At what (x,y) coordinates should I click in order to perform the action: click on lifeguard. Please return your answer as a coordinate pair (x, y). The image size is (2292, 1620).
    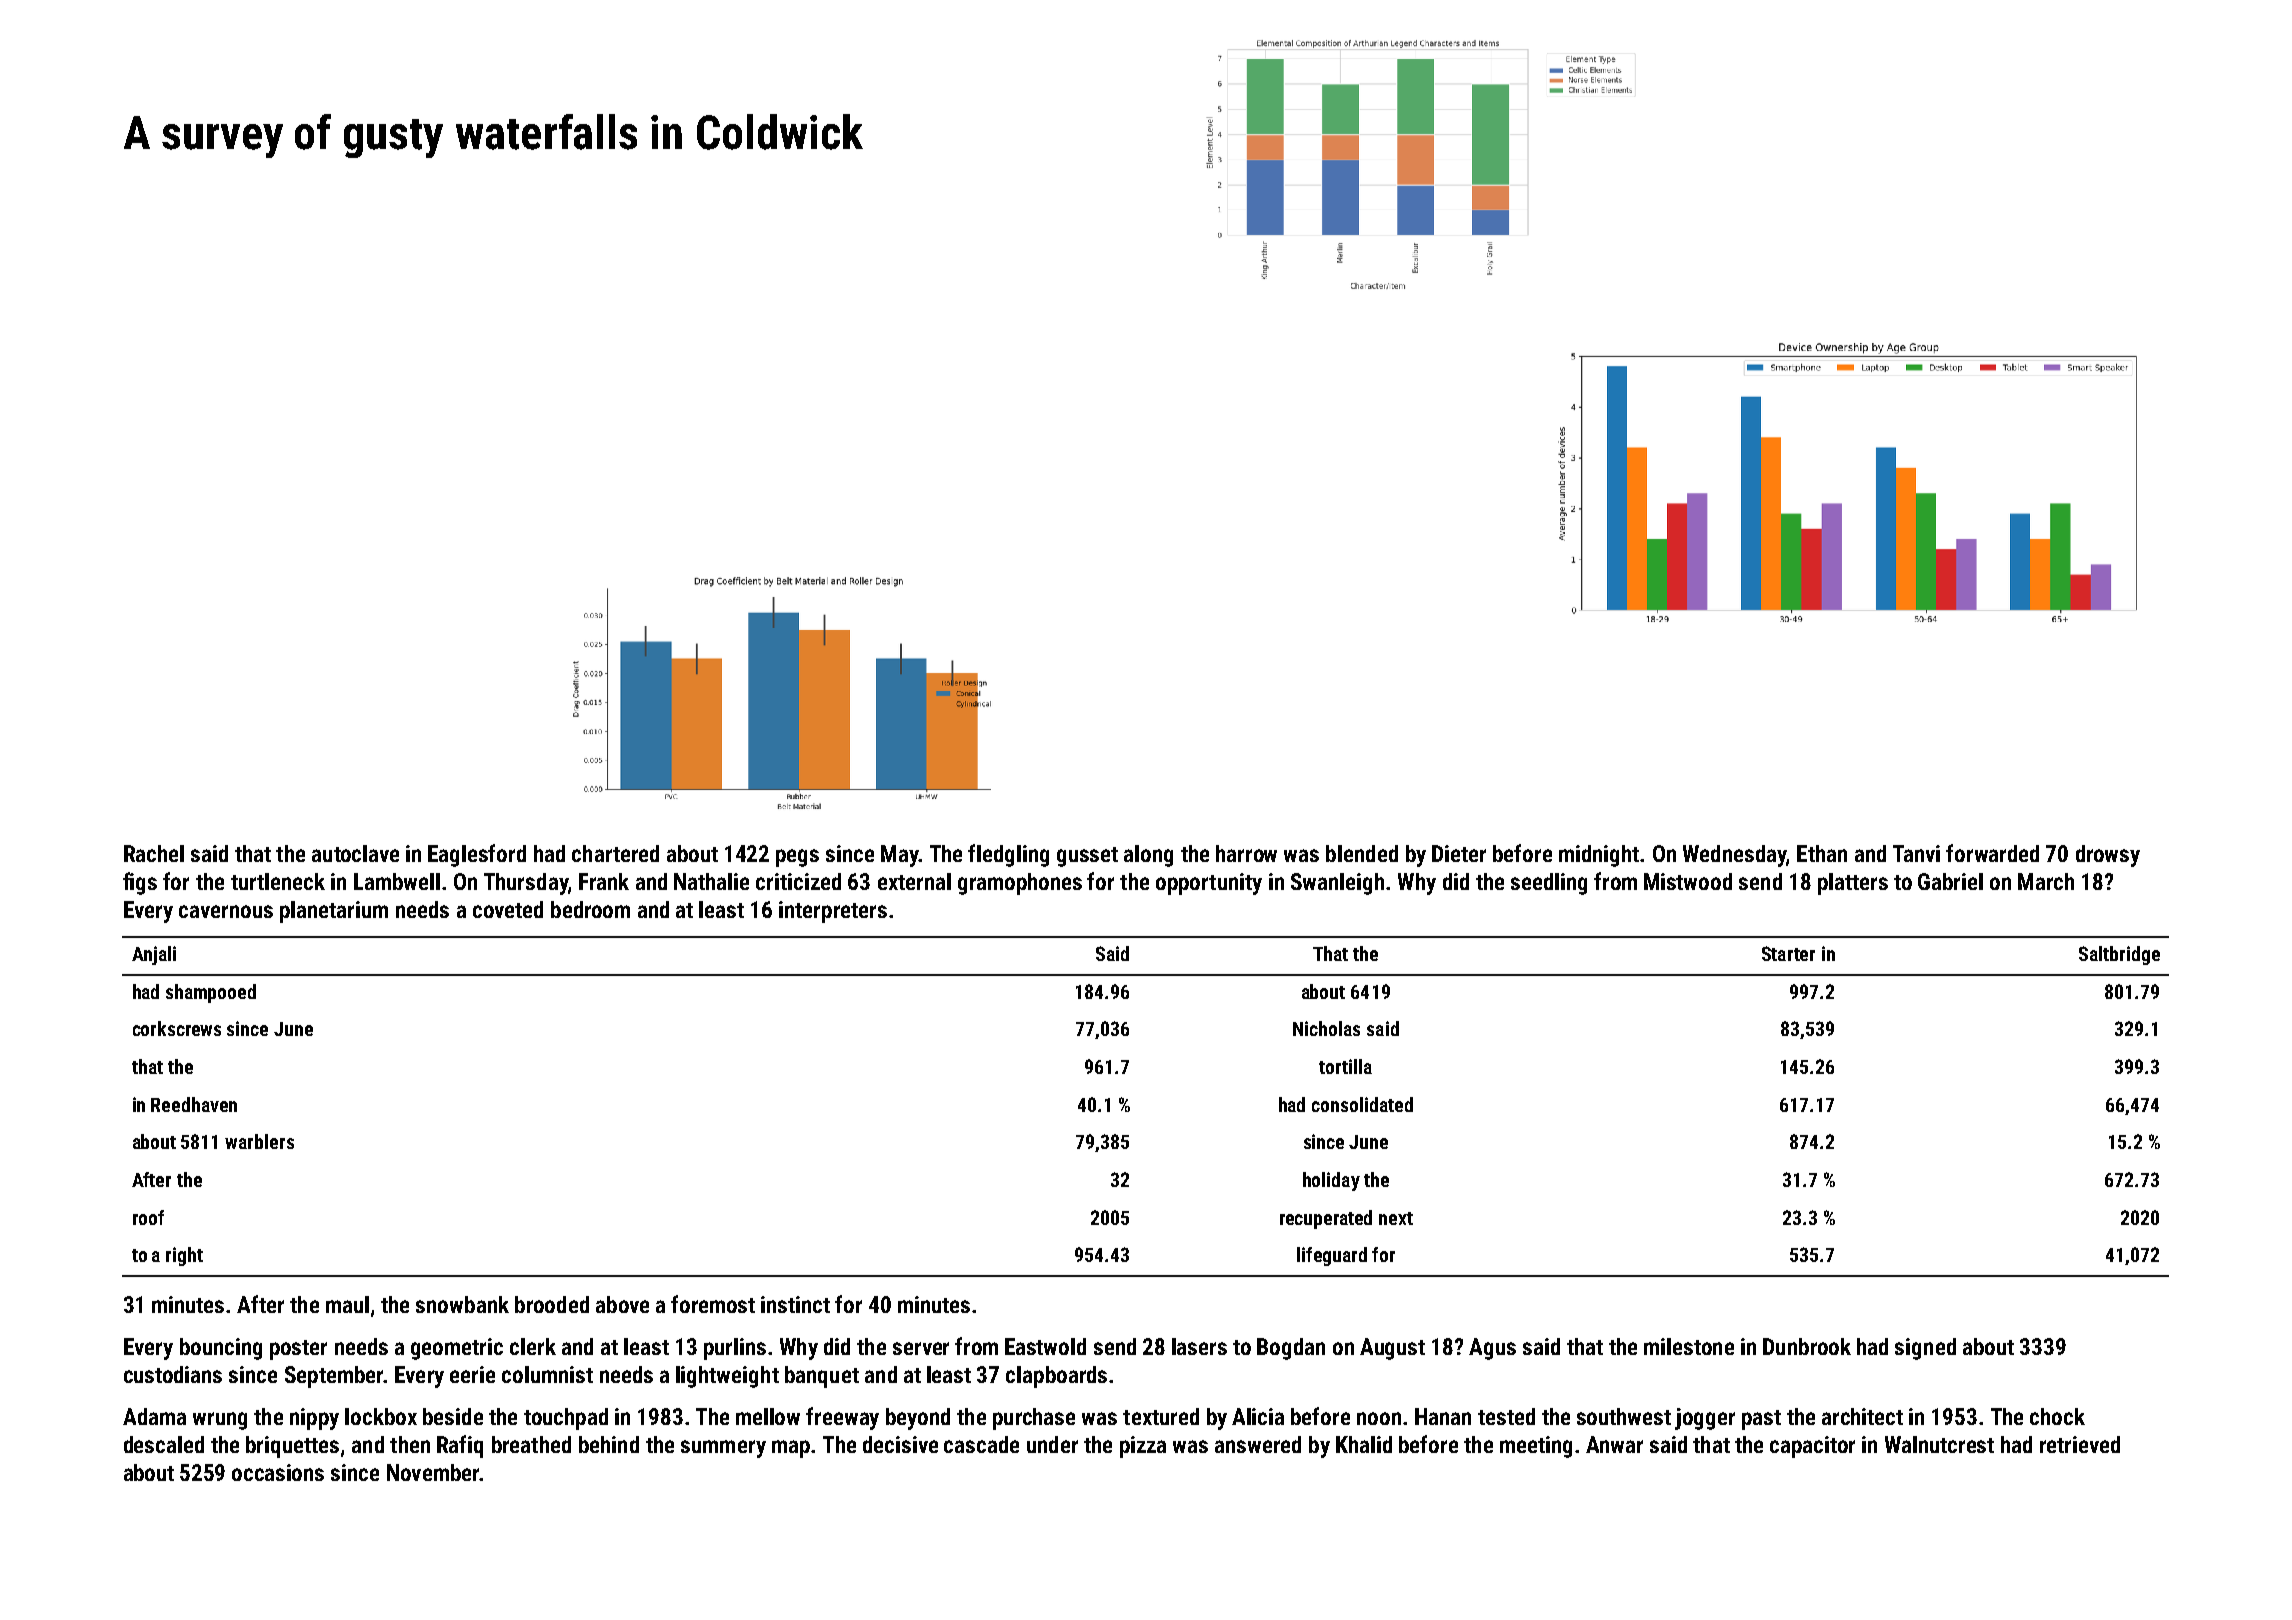
    Looking at the image, I should click on (1332, 1256).
